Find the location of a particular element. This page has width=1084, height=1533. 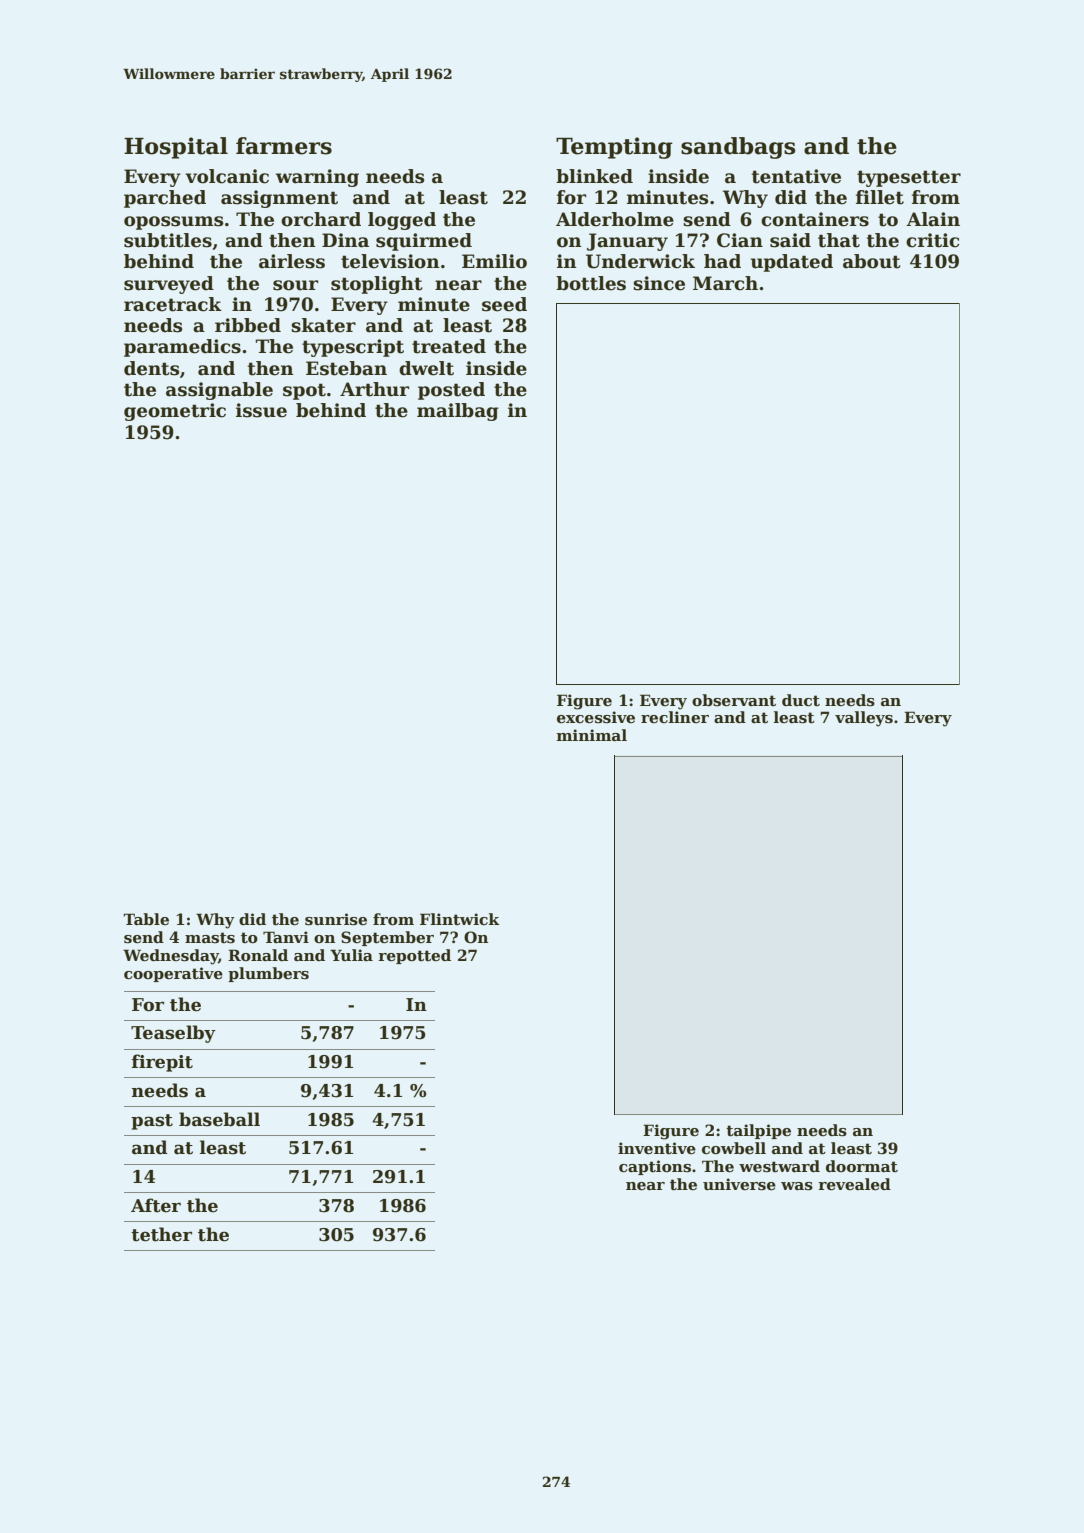

minimal is located at coordinates (592, 735).
